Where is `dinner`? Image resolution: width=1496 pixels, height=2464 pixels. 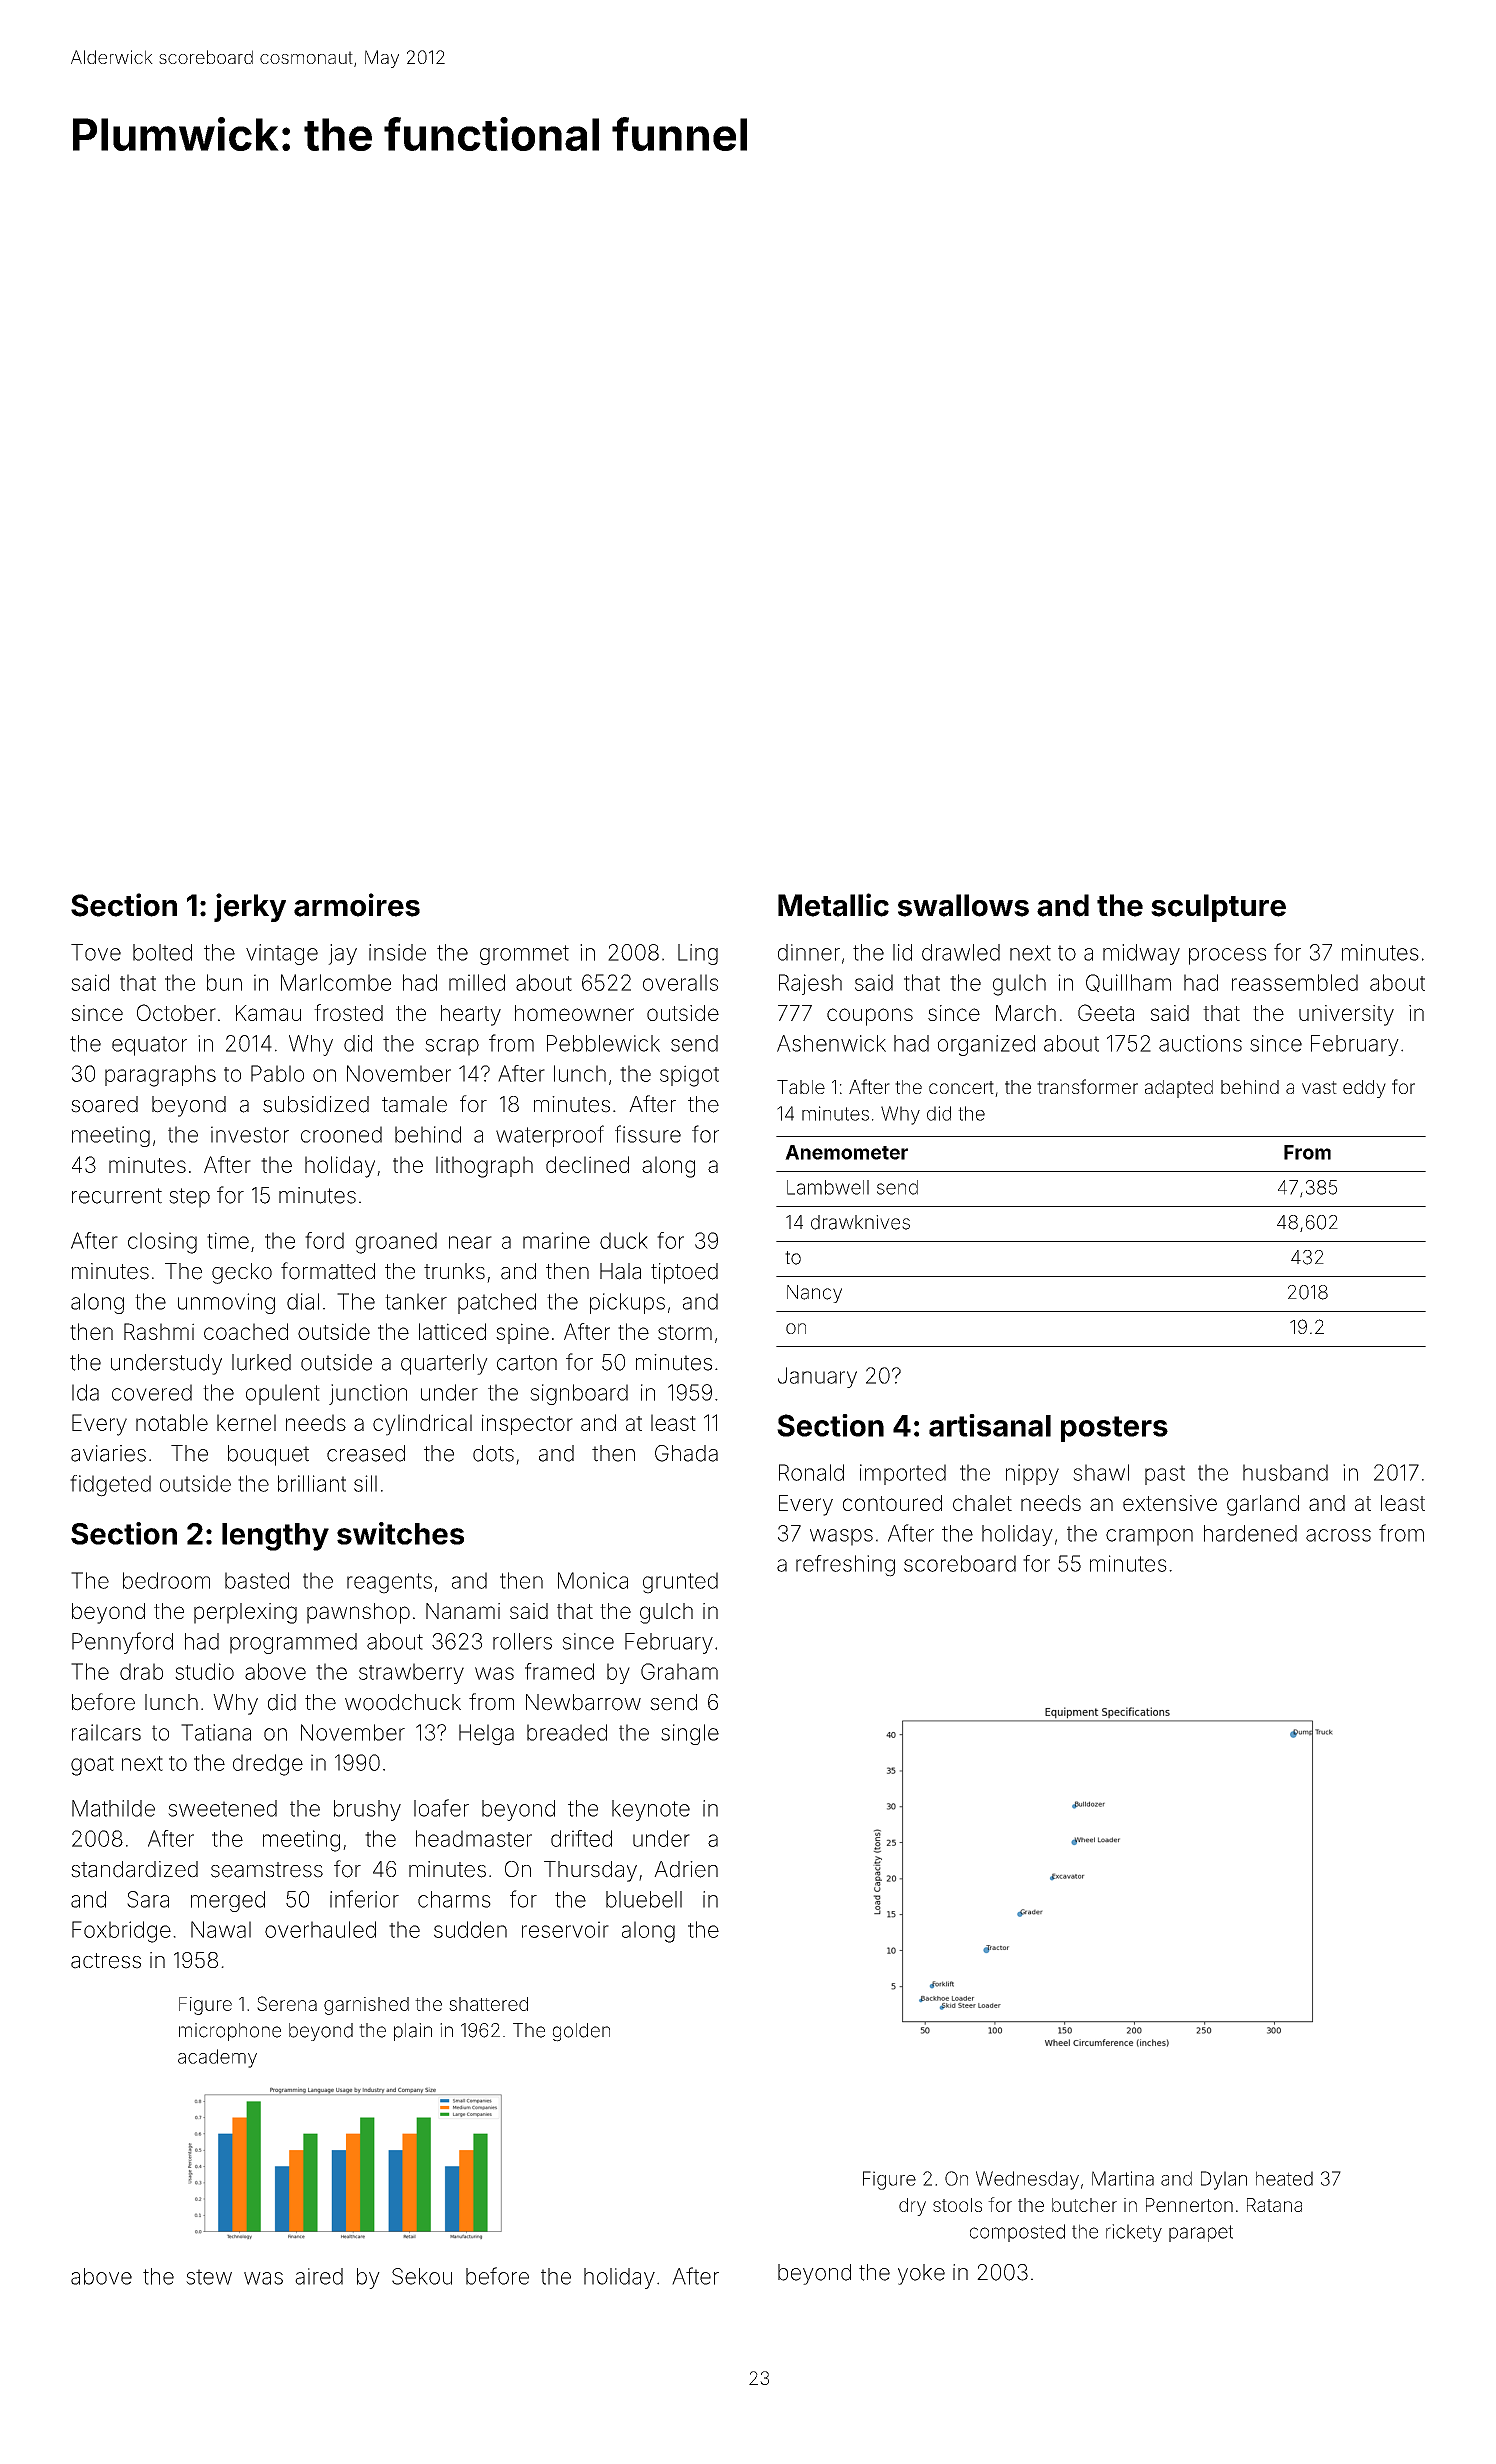 dinner is located at coordinates (809, 952).
